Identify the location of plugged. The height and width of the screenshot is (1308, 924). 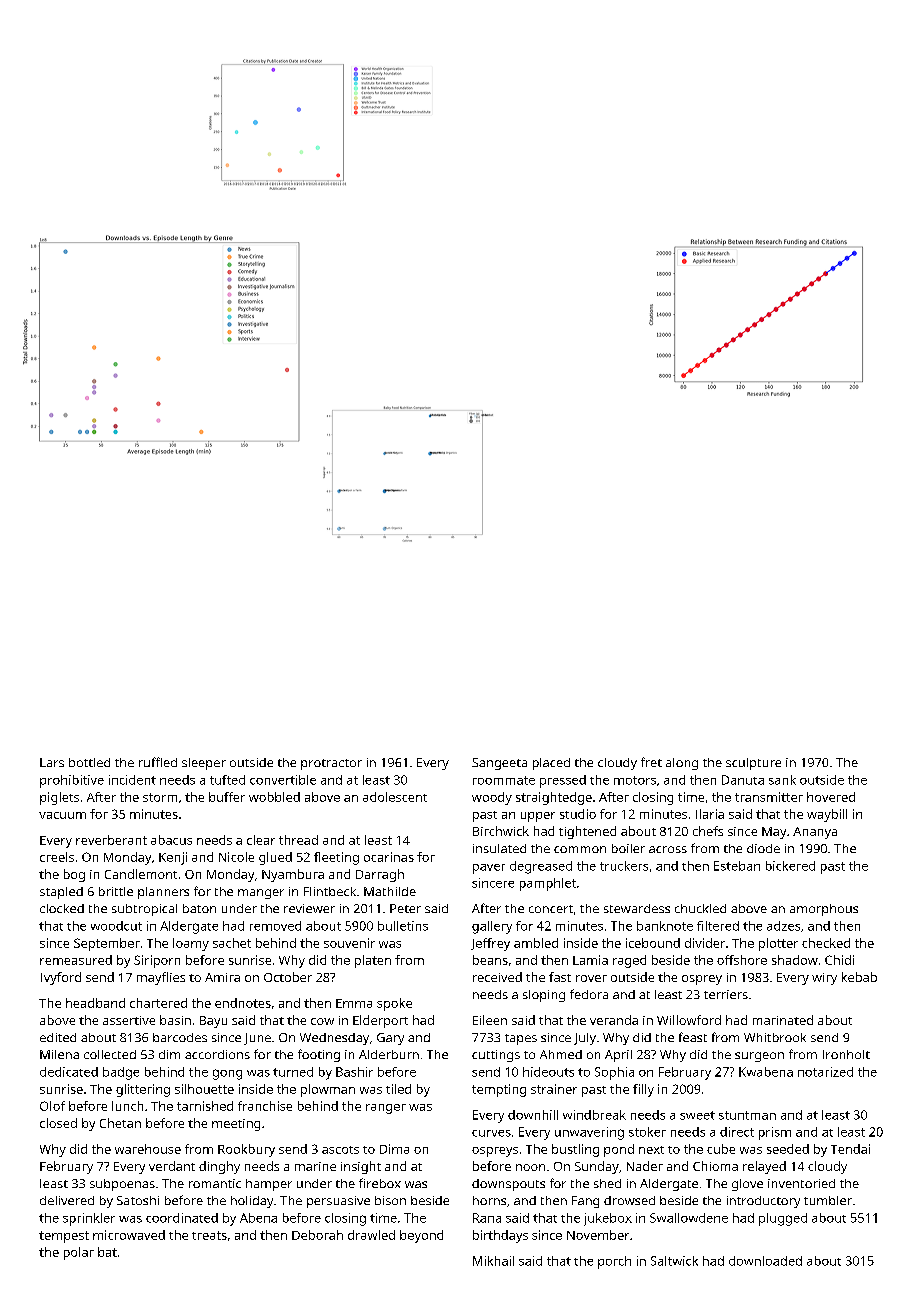
(783, 1219).
